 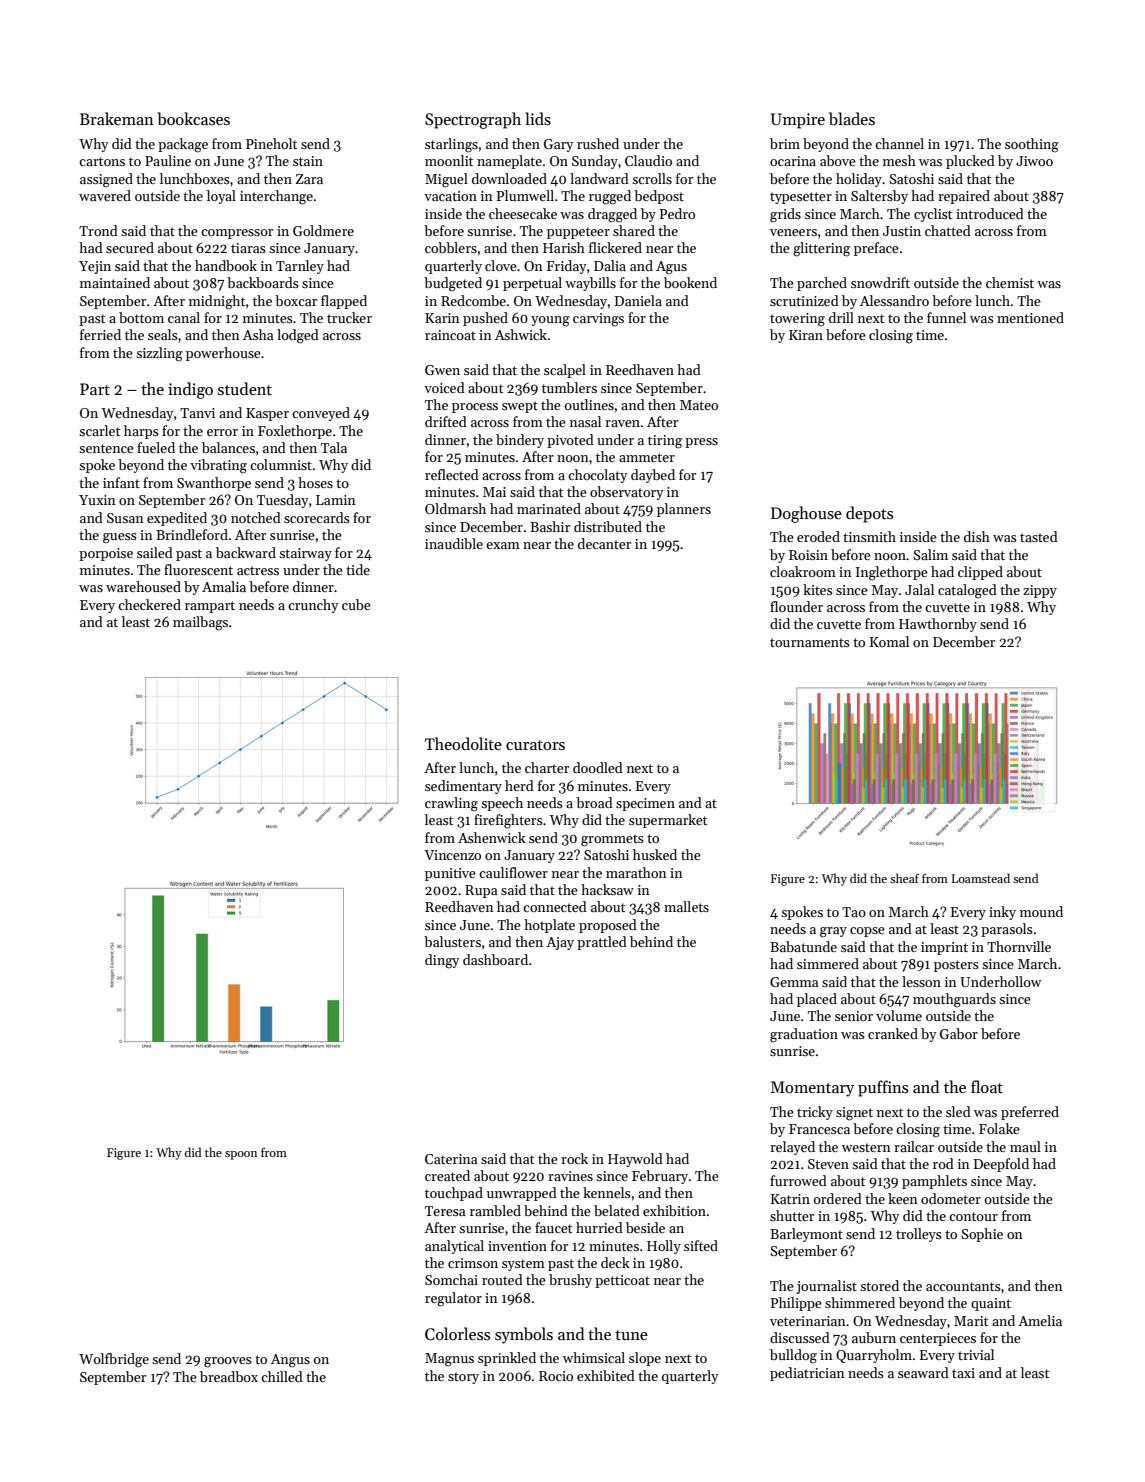 What do you see at coordinates (451, 145) in the image?
I see `starlings` at bounding box center [451, 145].
